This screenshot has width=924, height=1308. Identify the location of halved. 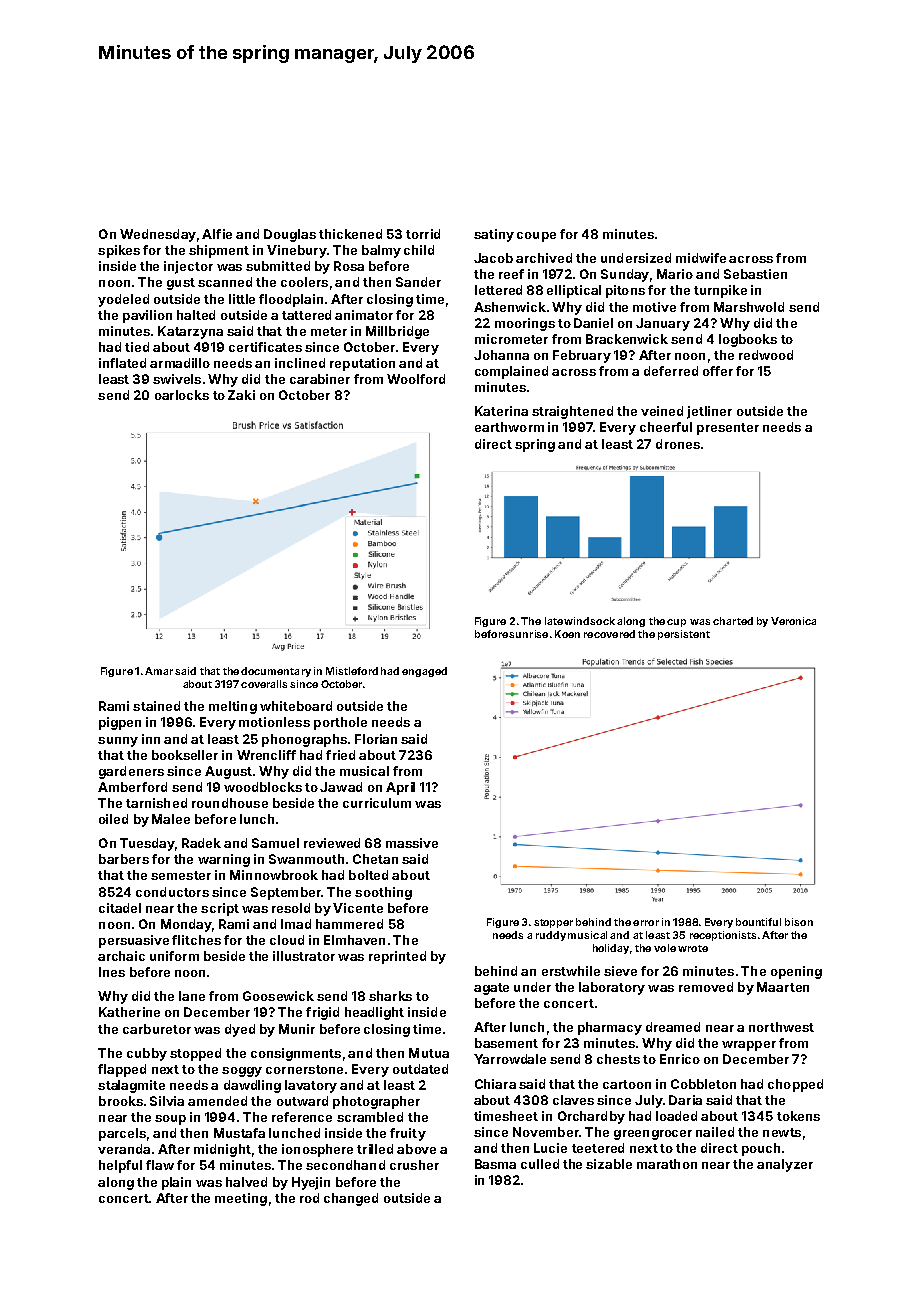
(246, 1182).
